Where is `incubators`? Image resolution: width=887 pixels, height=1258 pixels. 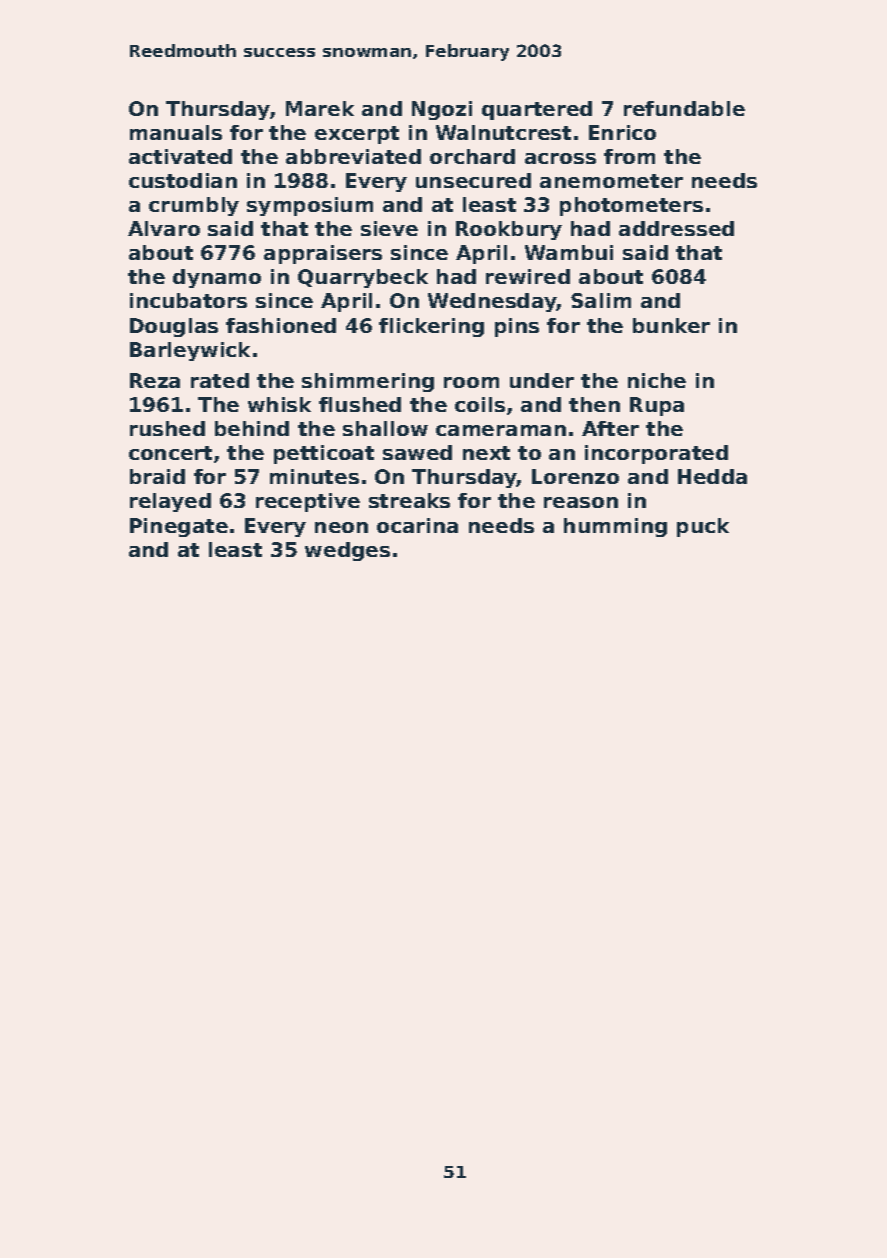 incubators is located at coordinates (188, 300).
